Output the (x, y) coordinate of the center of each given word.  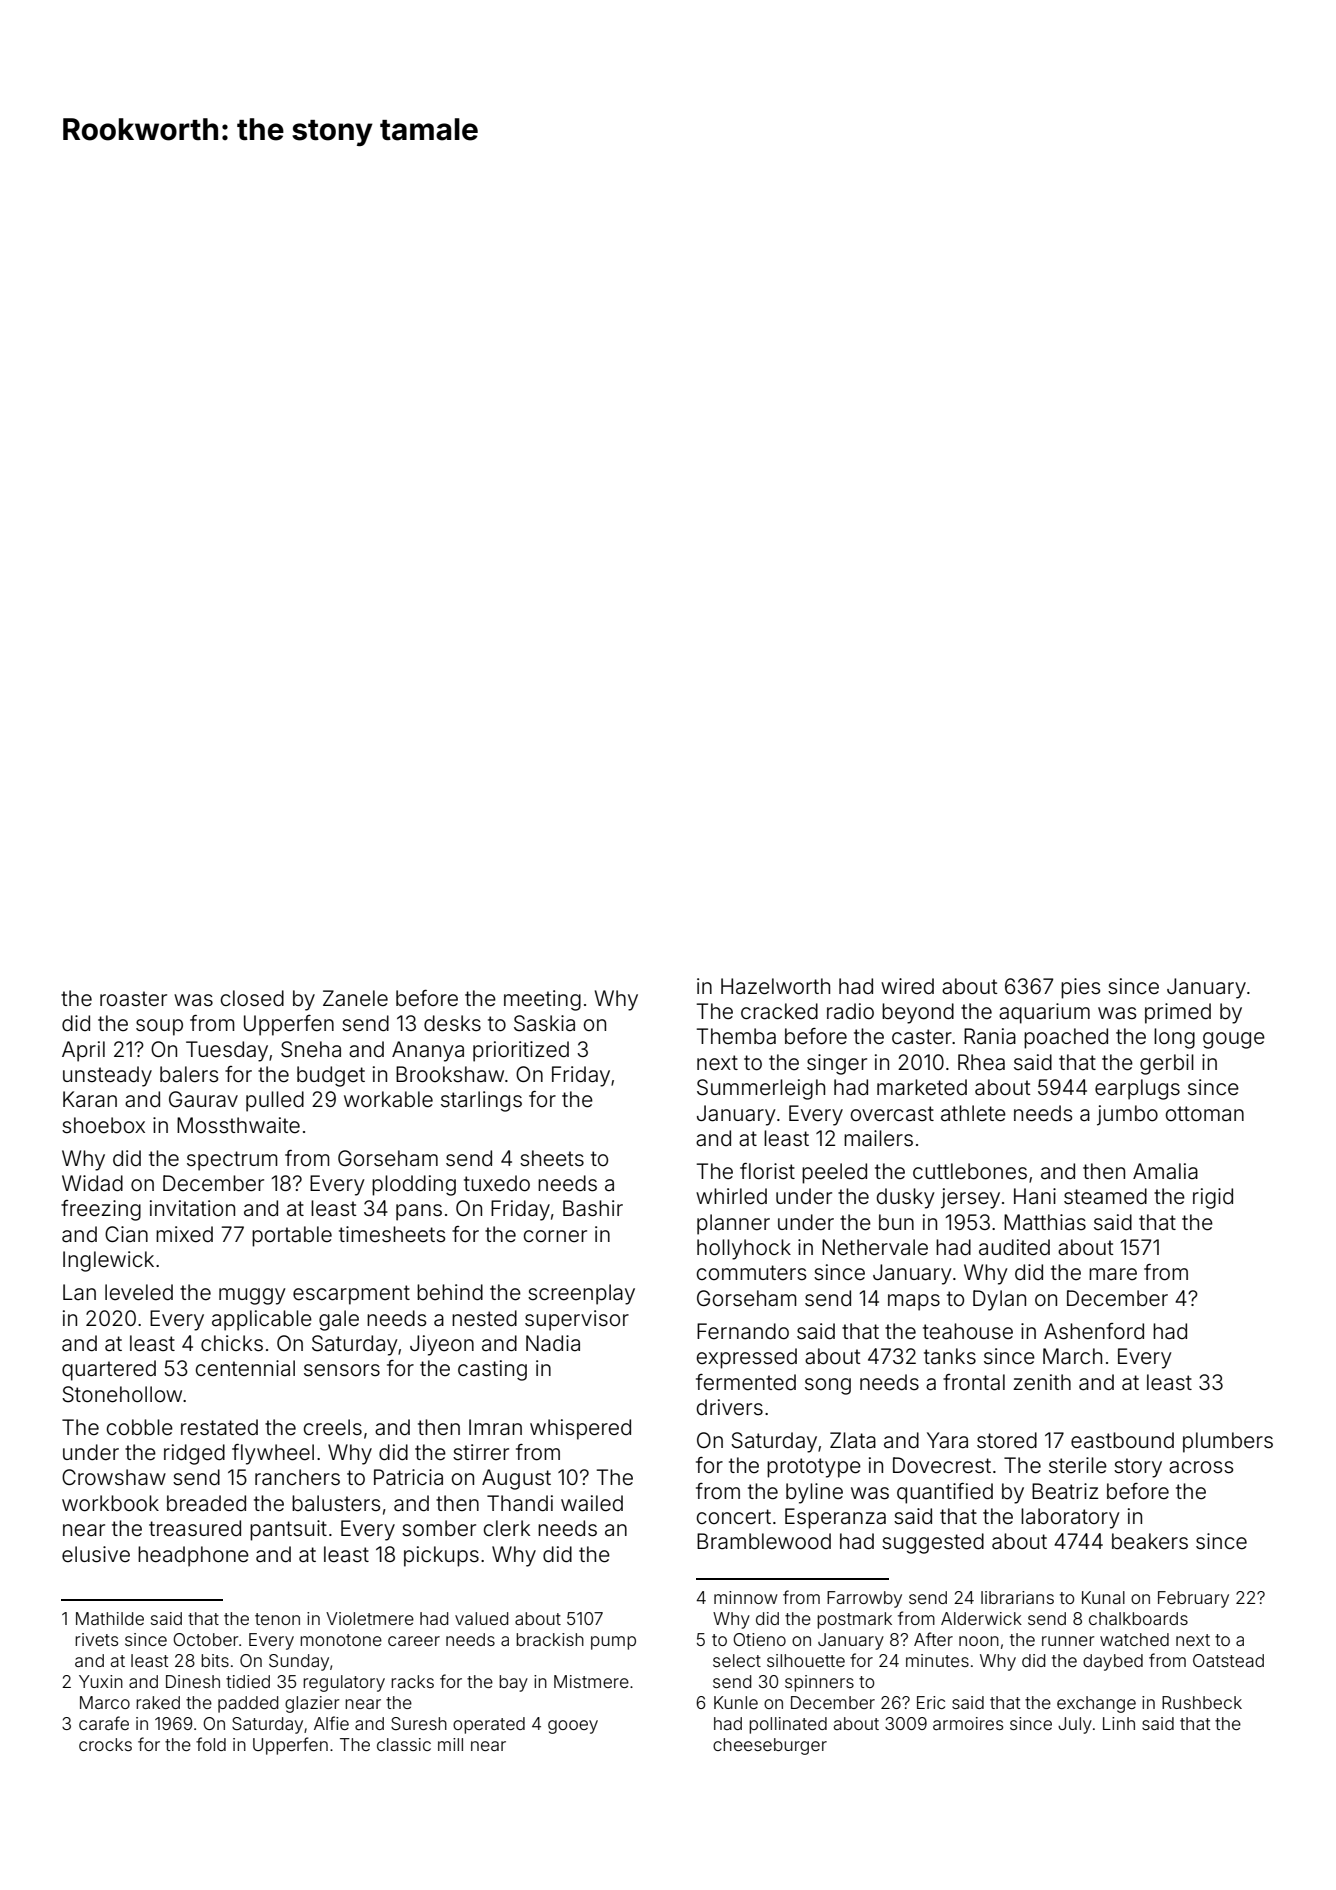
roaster (133, 999)
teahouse (968, 1331)
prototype (814, 1468)
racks (412, 1681)
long (1174, 1038)
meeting (542, 1000)
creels (333, 1427)
